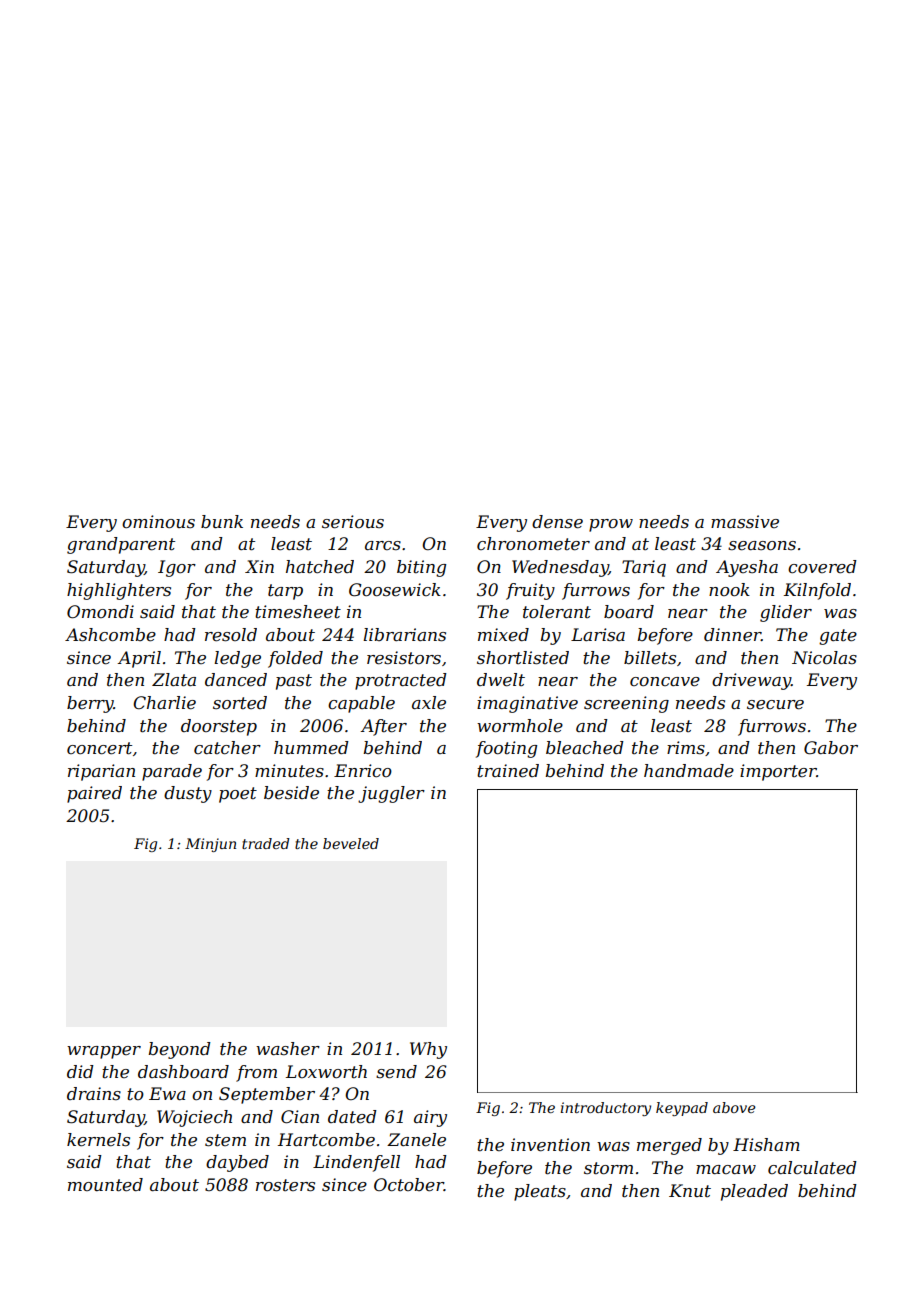  What do you see at coordinates (734, 1107) in the image?
I see `above` at bounding box center [734, 1107].
